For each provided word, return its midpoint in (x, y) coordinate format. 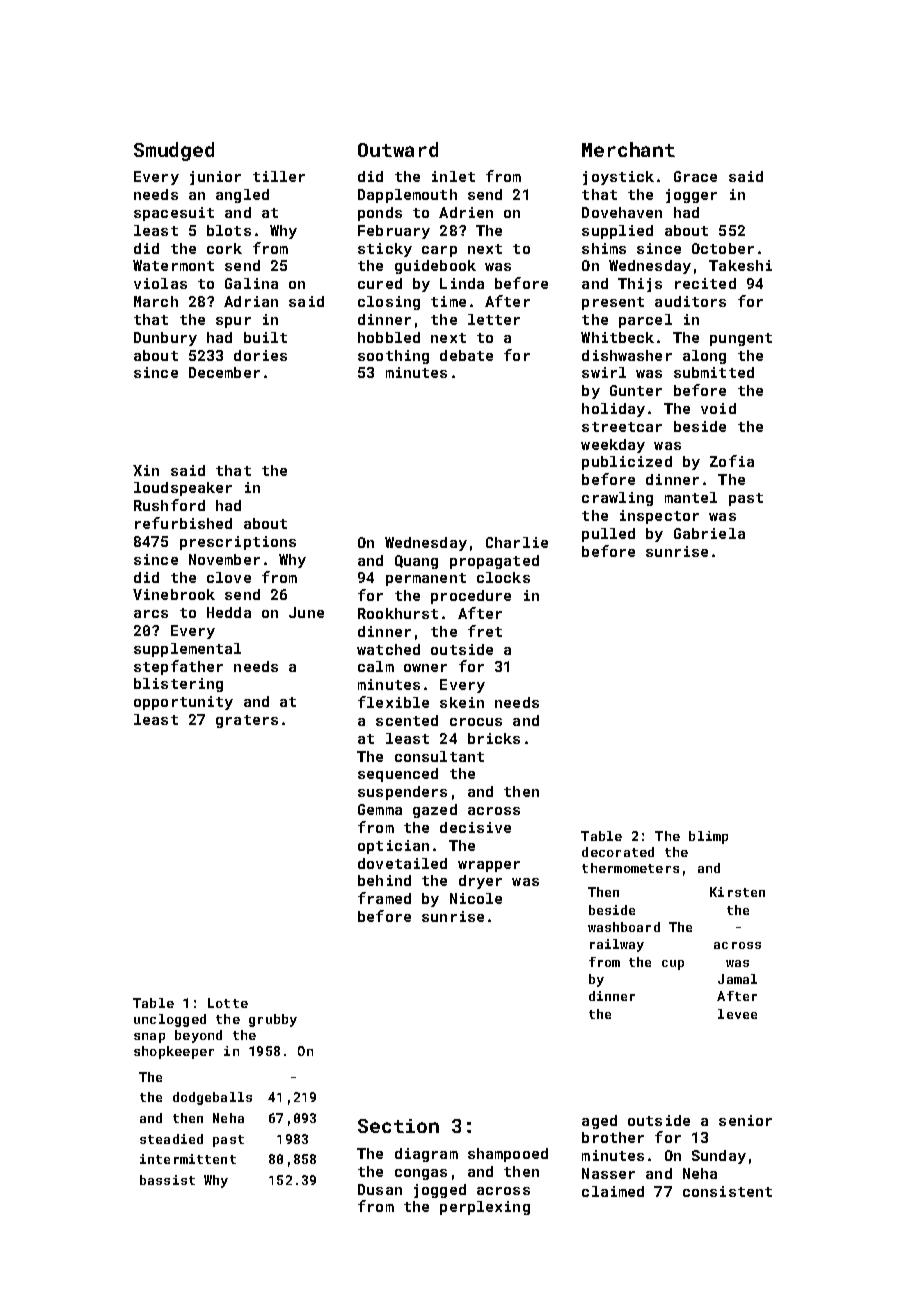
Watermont (173, 265)
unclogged (170, 1020)
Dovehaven (622, 212)
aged (599, 1122)
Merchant (628, 149)
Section (398, 1126)
